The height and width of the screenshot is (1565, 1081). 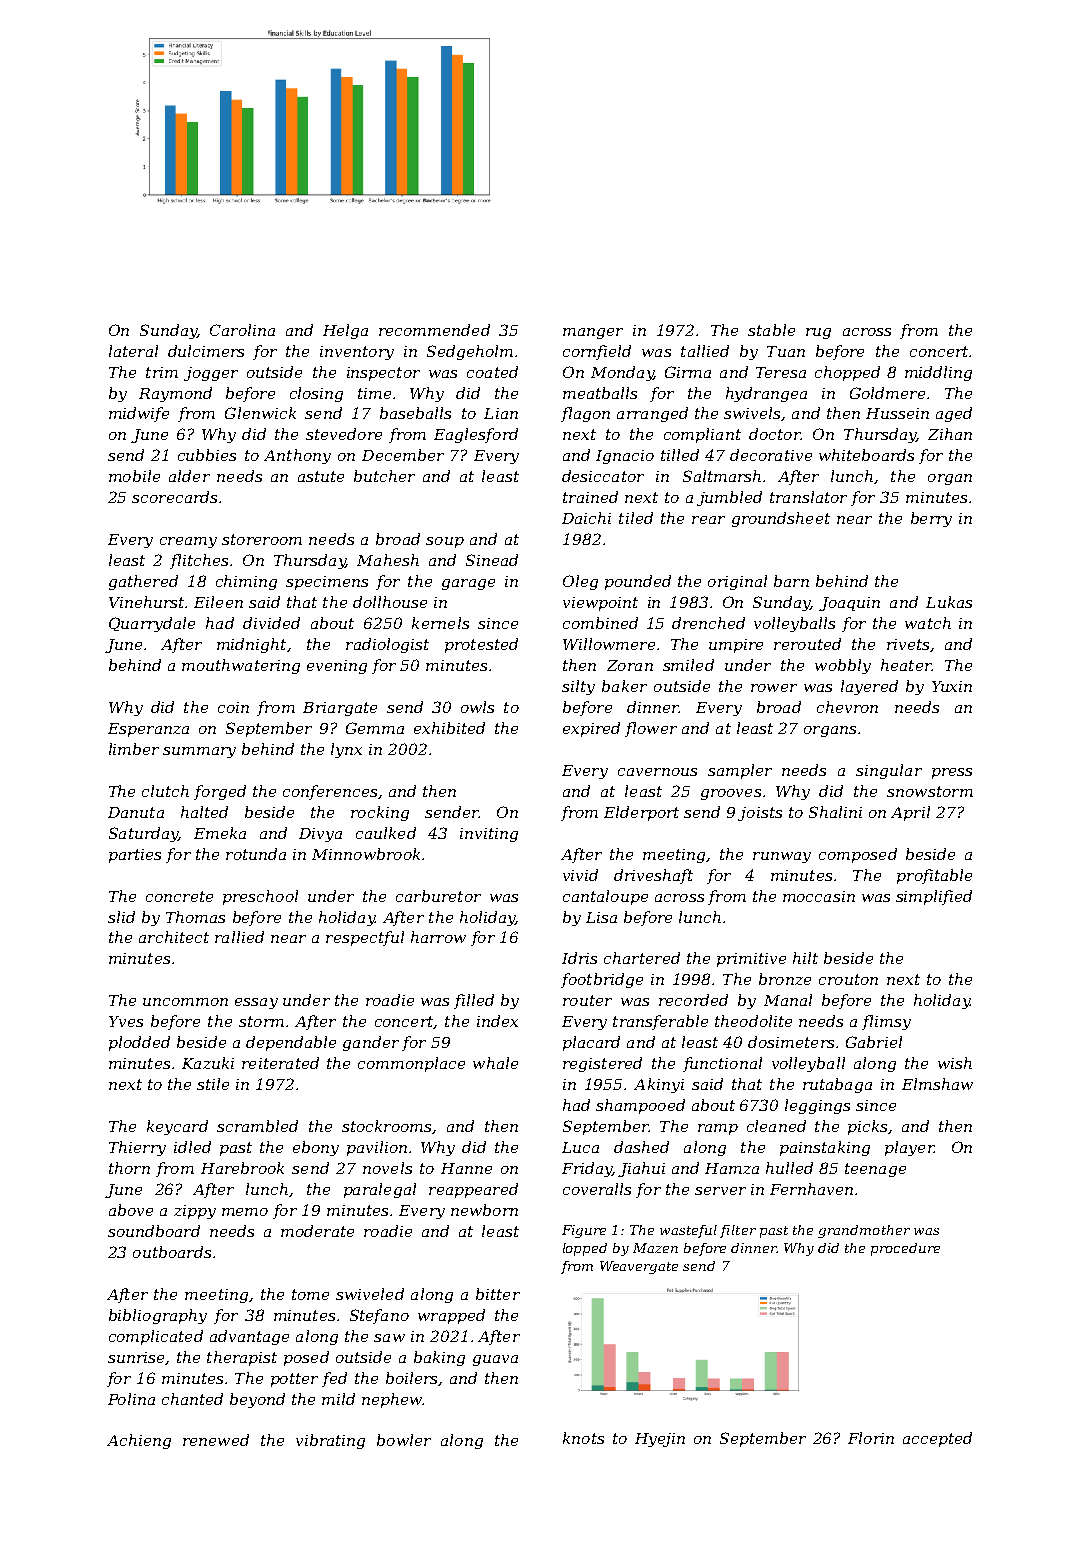 What do you see at coordinates (216, 1440) in the screenshot?
I see `renewed` at bounding box center [216, 1440].
